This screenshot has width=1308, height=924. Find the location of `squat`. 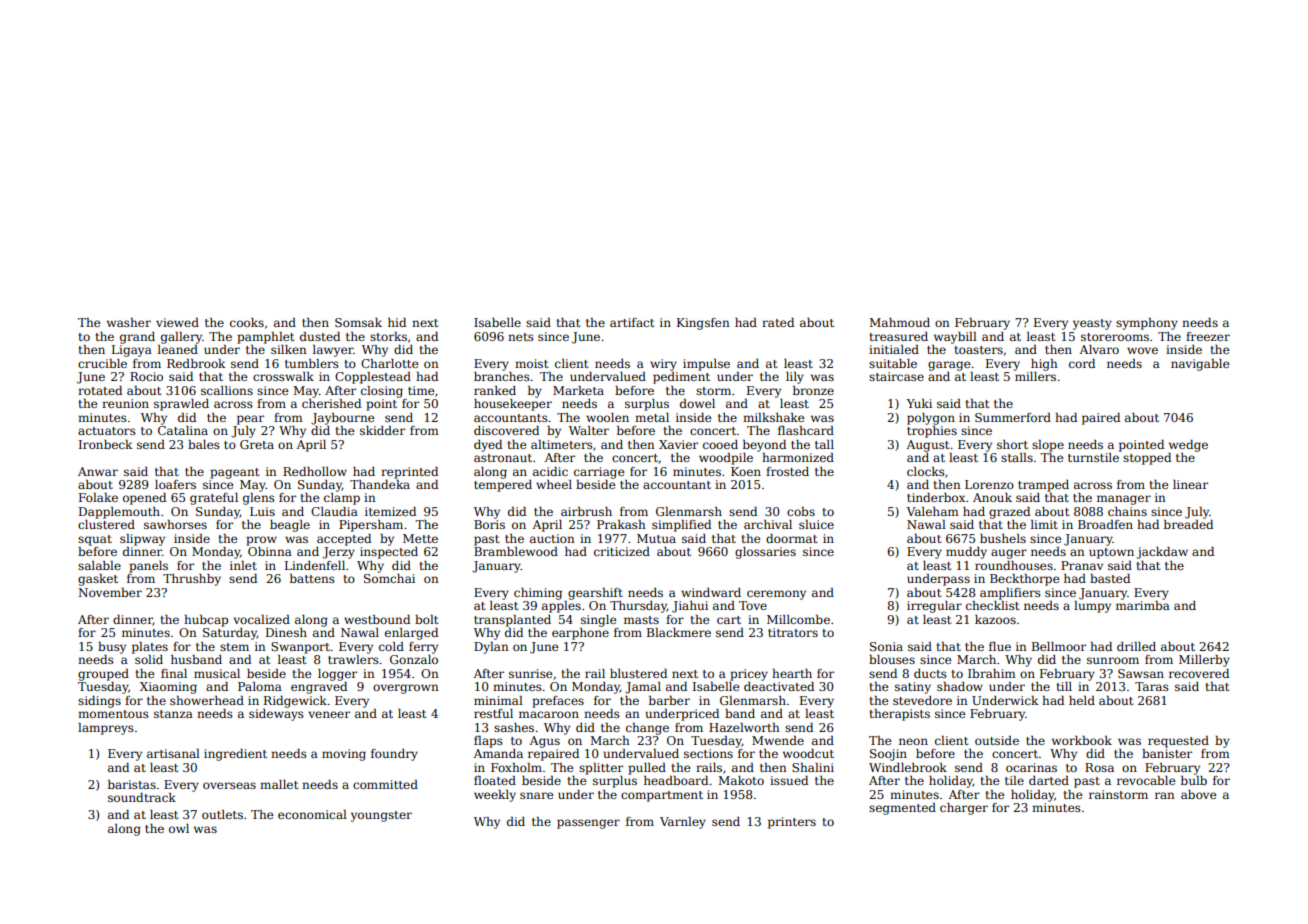

squat is located at coordinates (95, 540).
